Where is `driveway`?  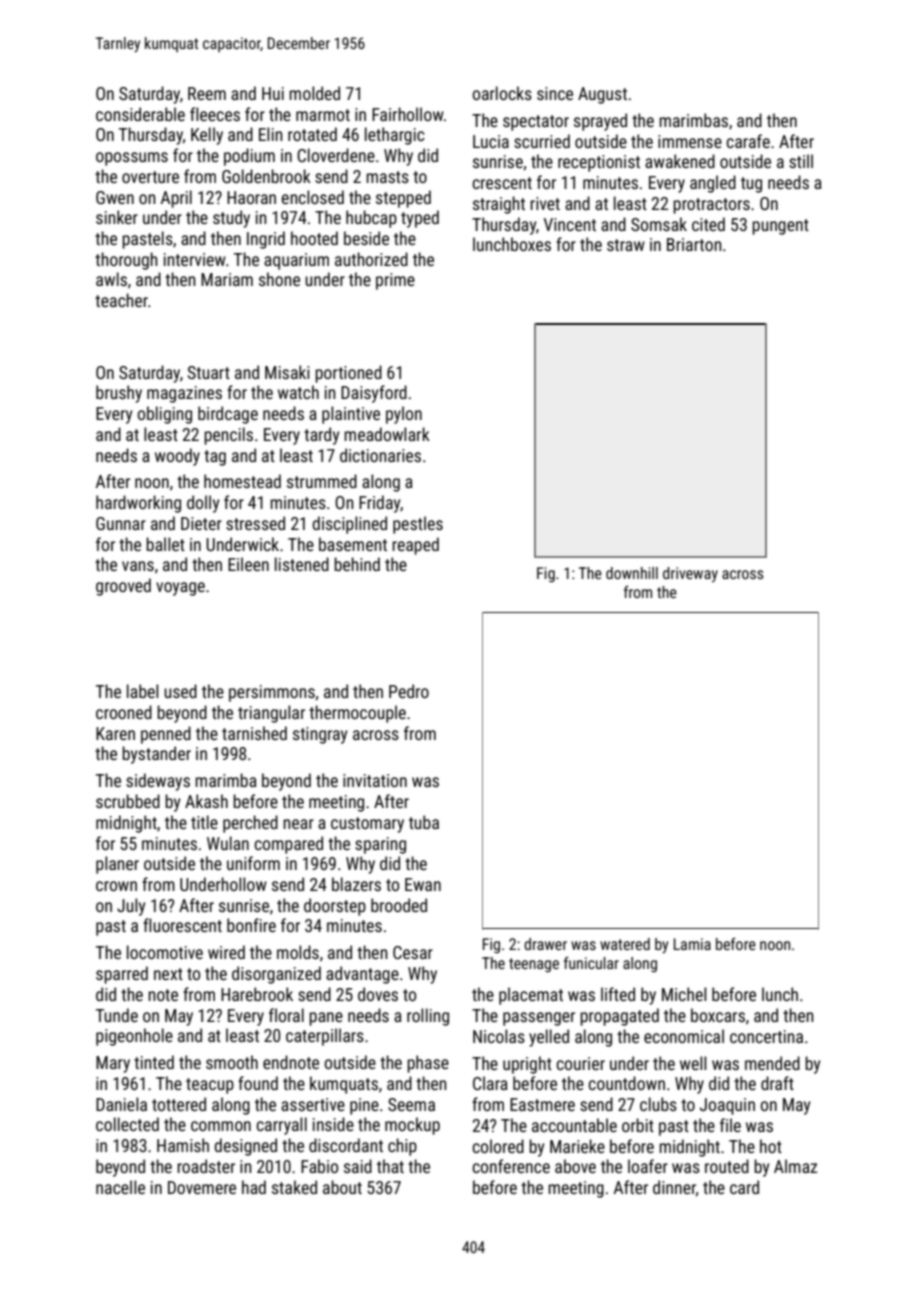 driveway is located at coordinates (690, 574).
